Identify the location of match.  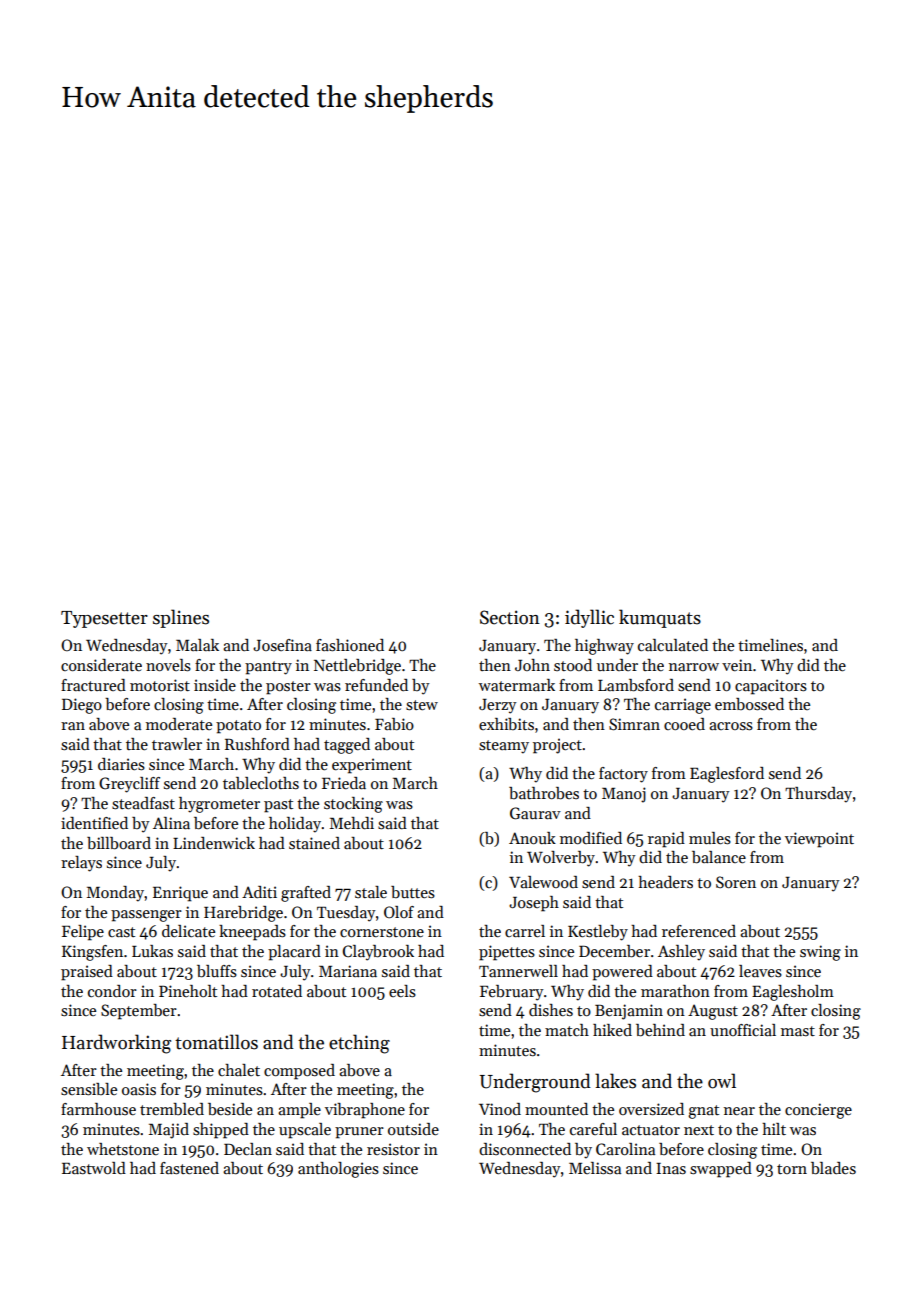
(567, 1030).
